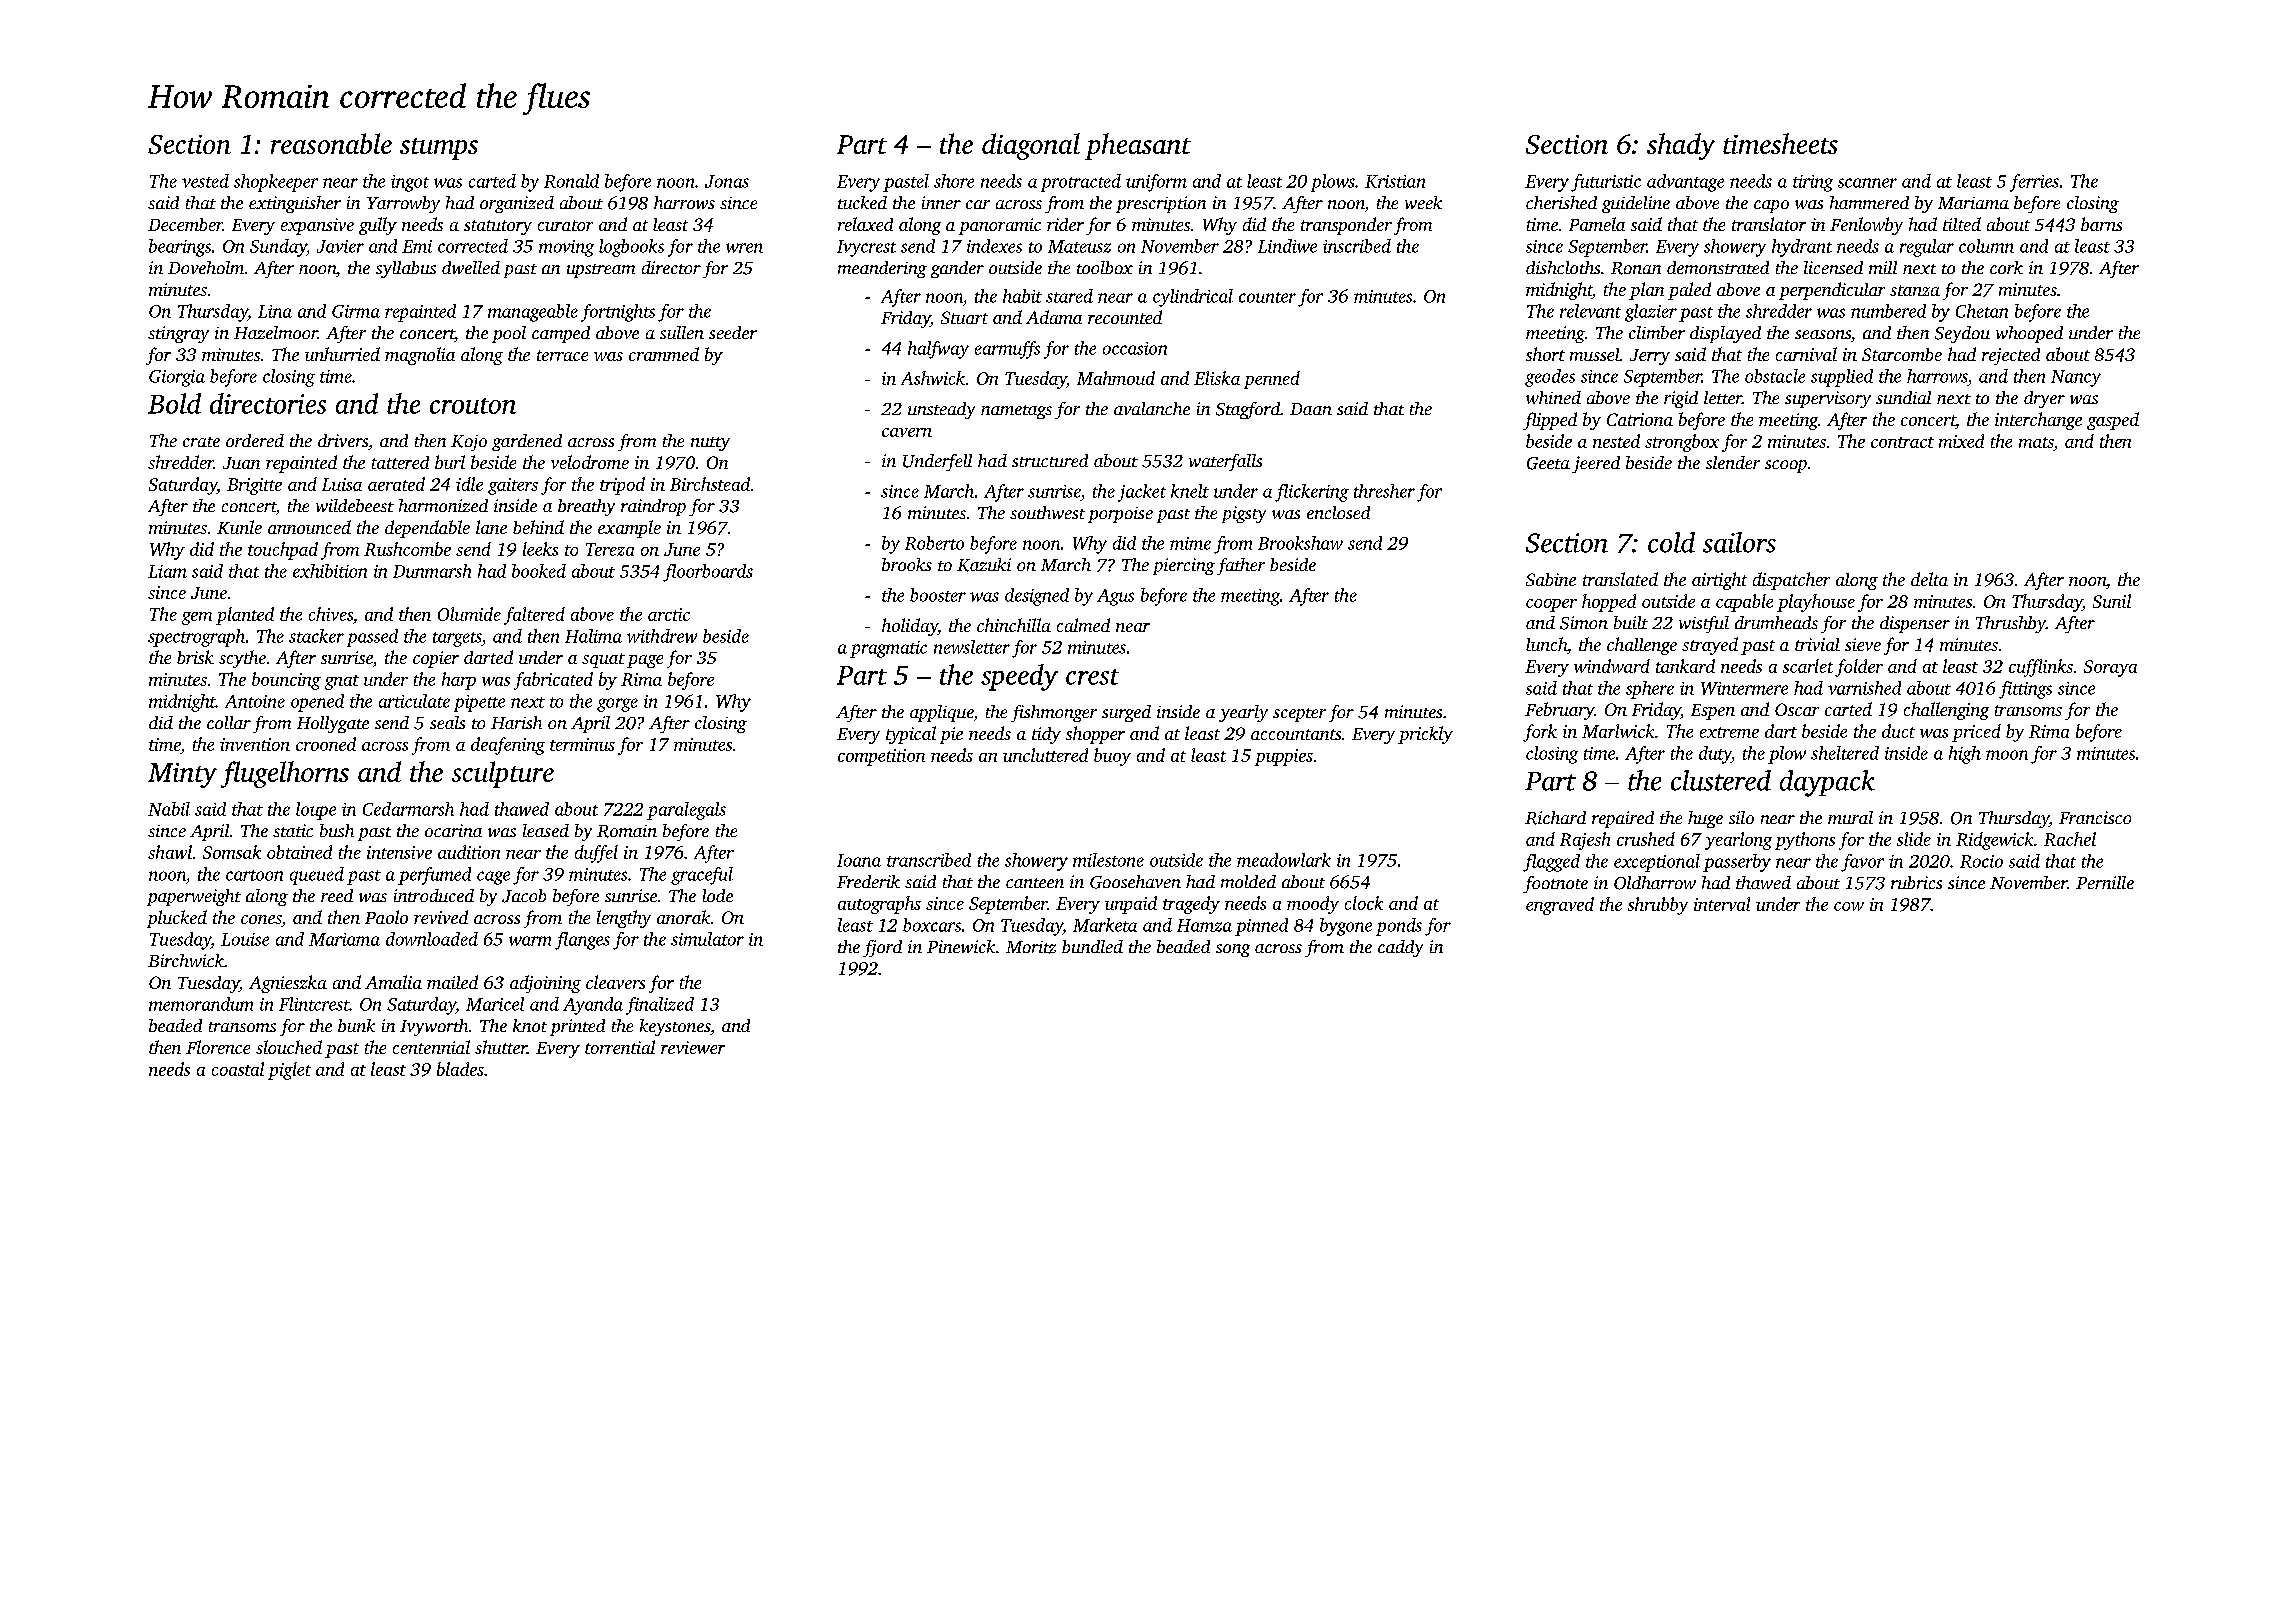  What do you see at coordinates (683, 917) in the page?
I see `anorak` at bounding box center [683, 917].
